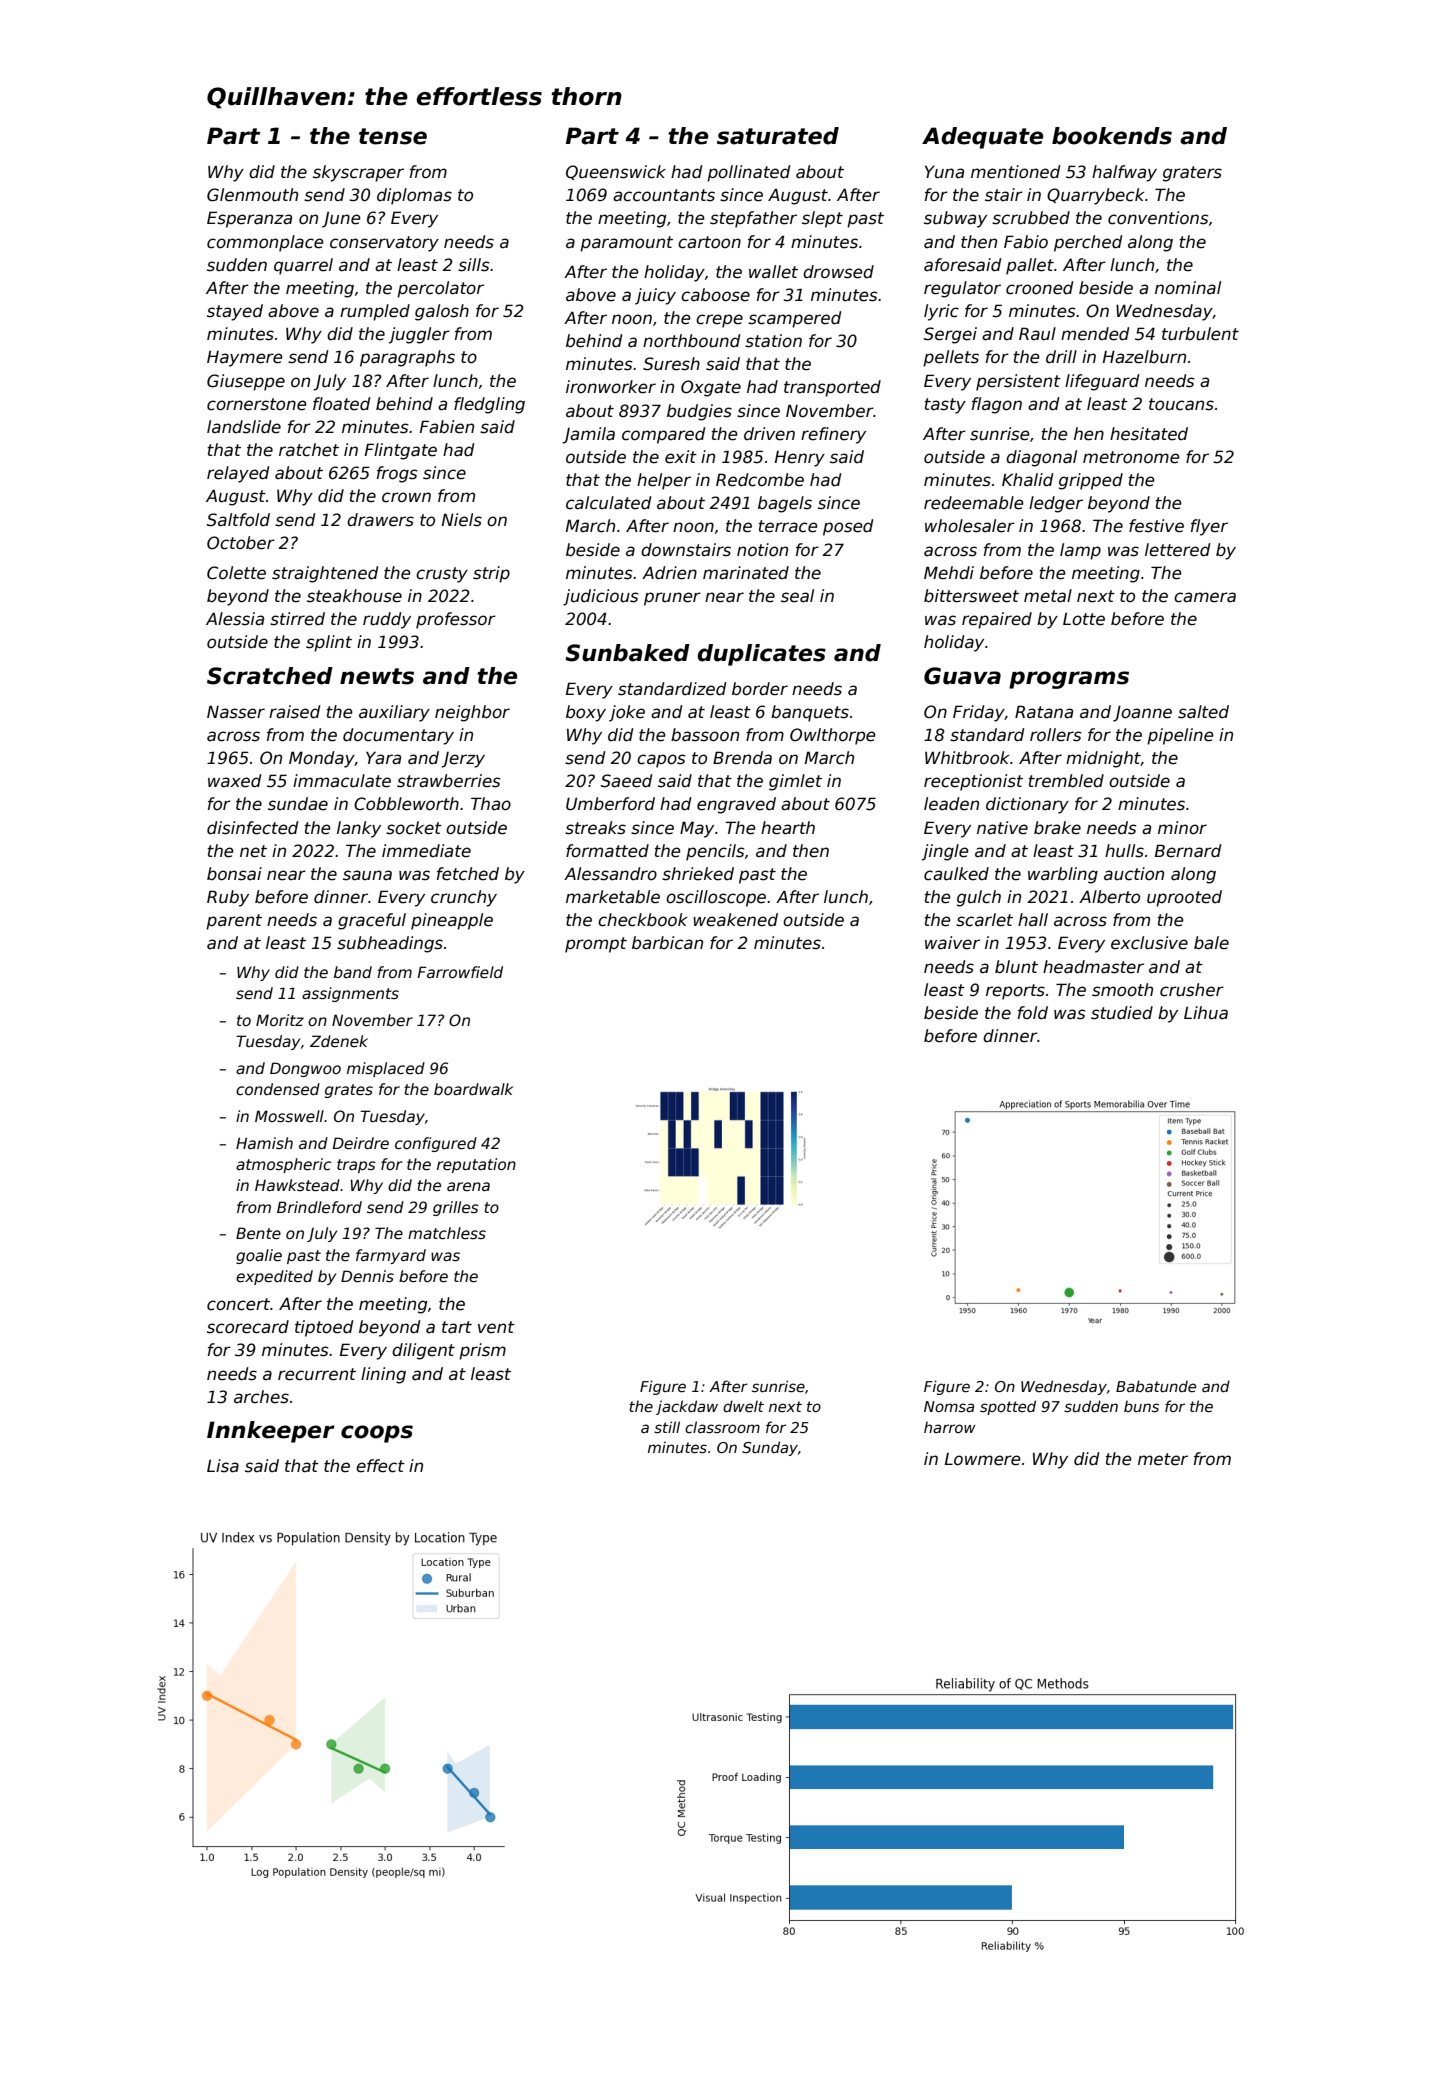 The image size is (1450, 2100). Describe the element at coordinates (1192, 174) in the document. I see `graters` at that location.
